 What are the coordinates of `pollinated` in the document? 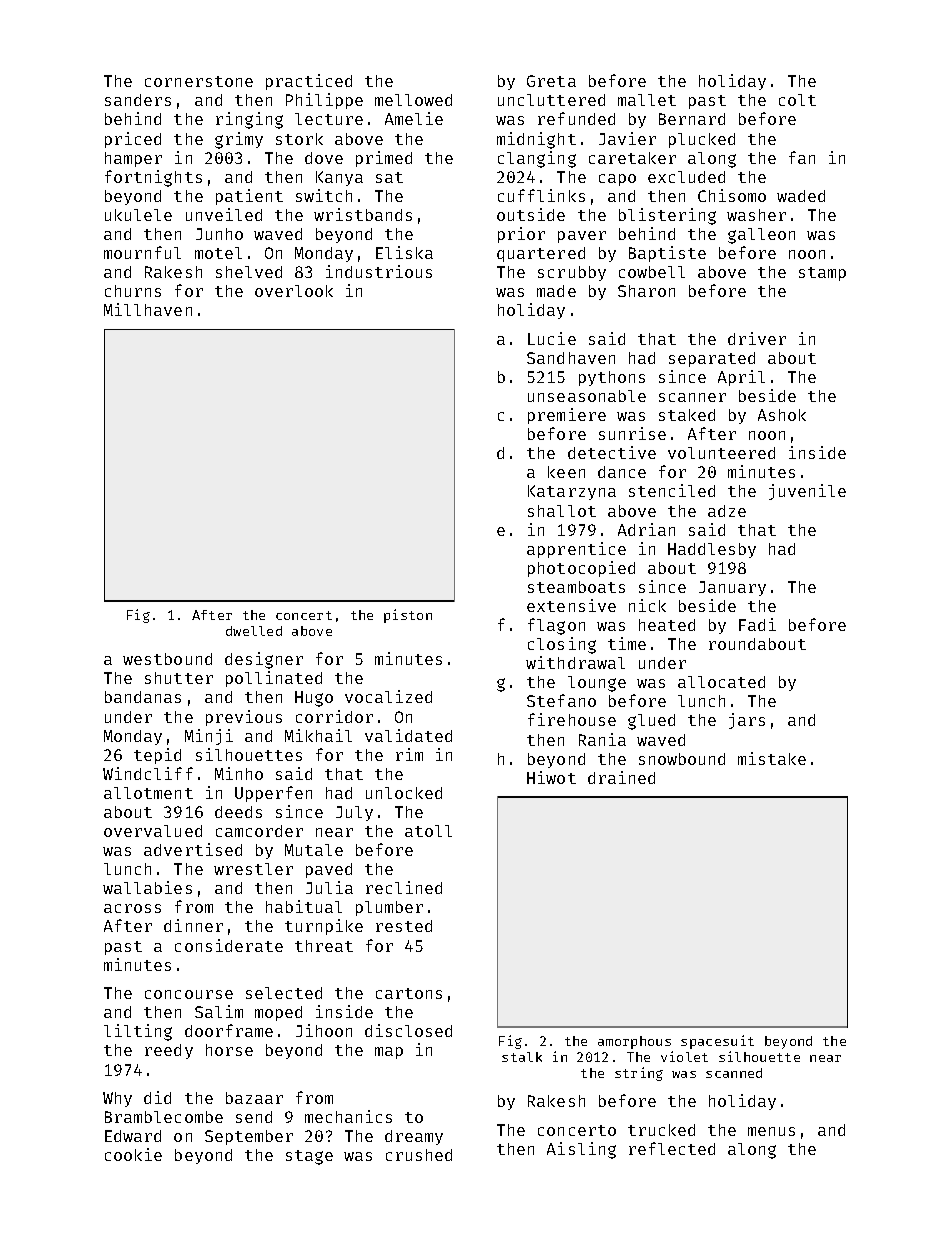 It's located at (274, 679).
